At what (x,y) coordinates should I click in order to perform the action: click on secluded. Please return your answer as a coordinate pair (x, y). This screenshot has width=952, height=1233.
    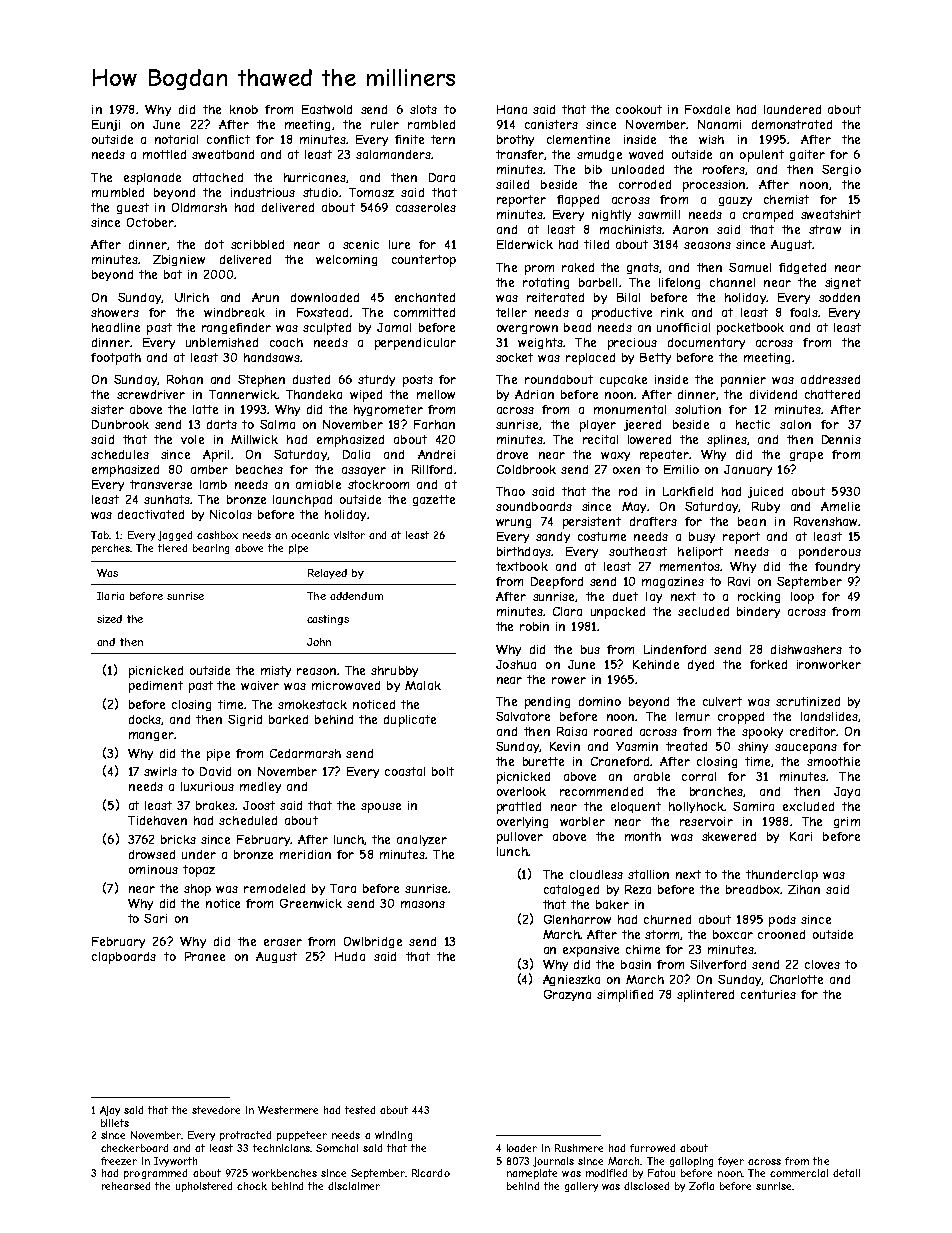
    Looking at the image, I should click on (703, 611).
